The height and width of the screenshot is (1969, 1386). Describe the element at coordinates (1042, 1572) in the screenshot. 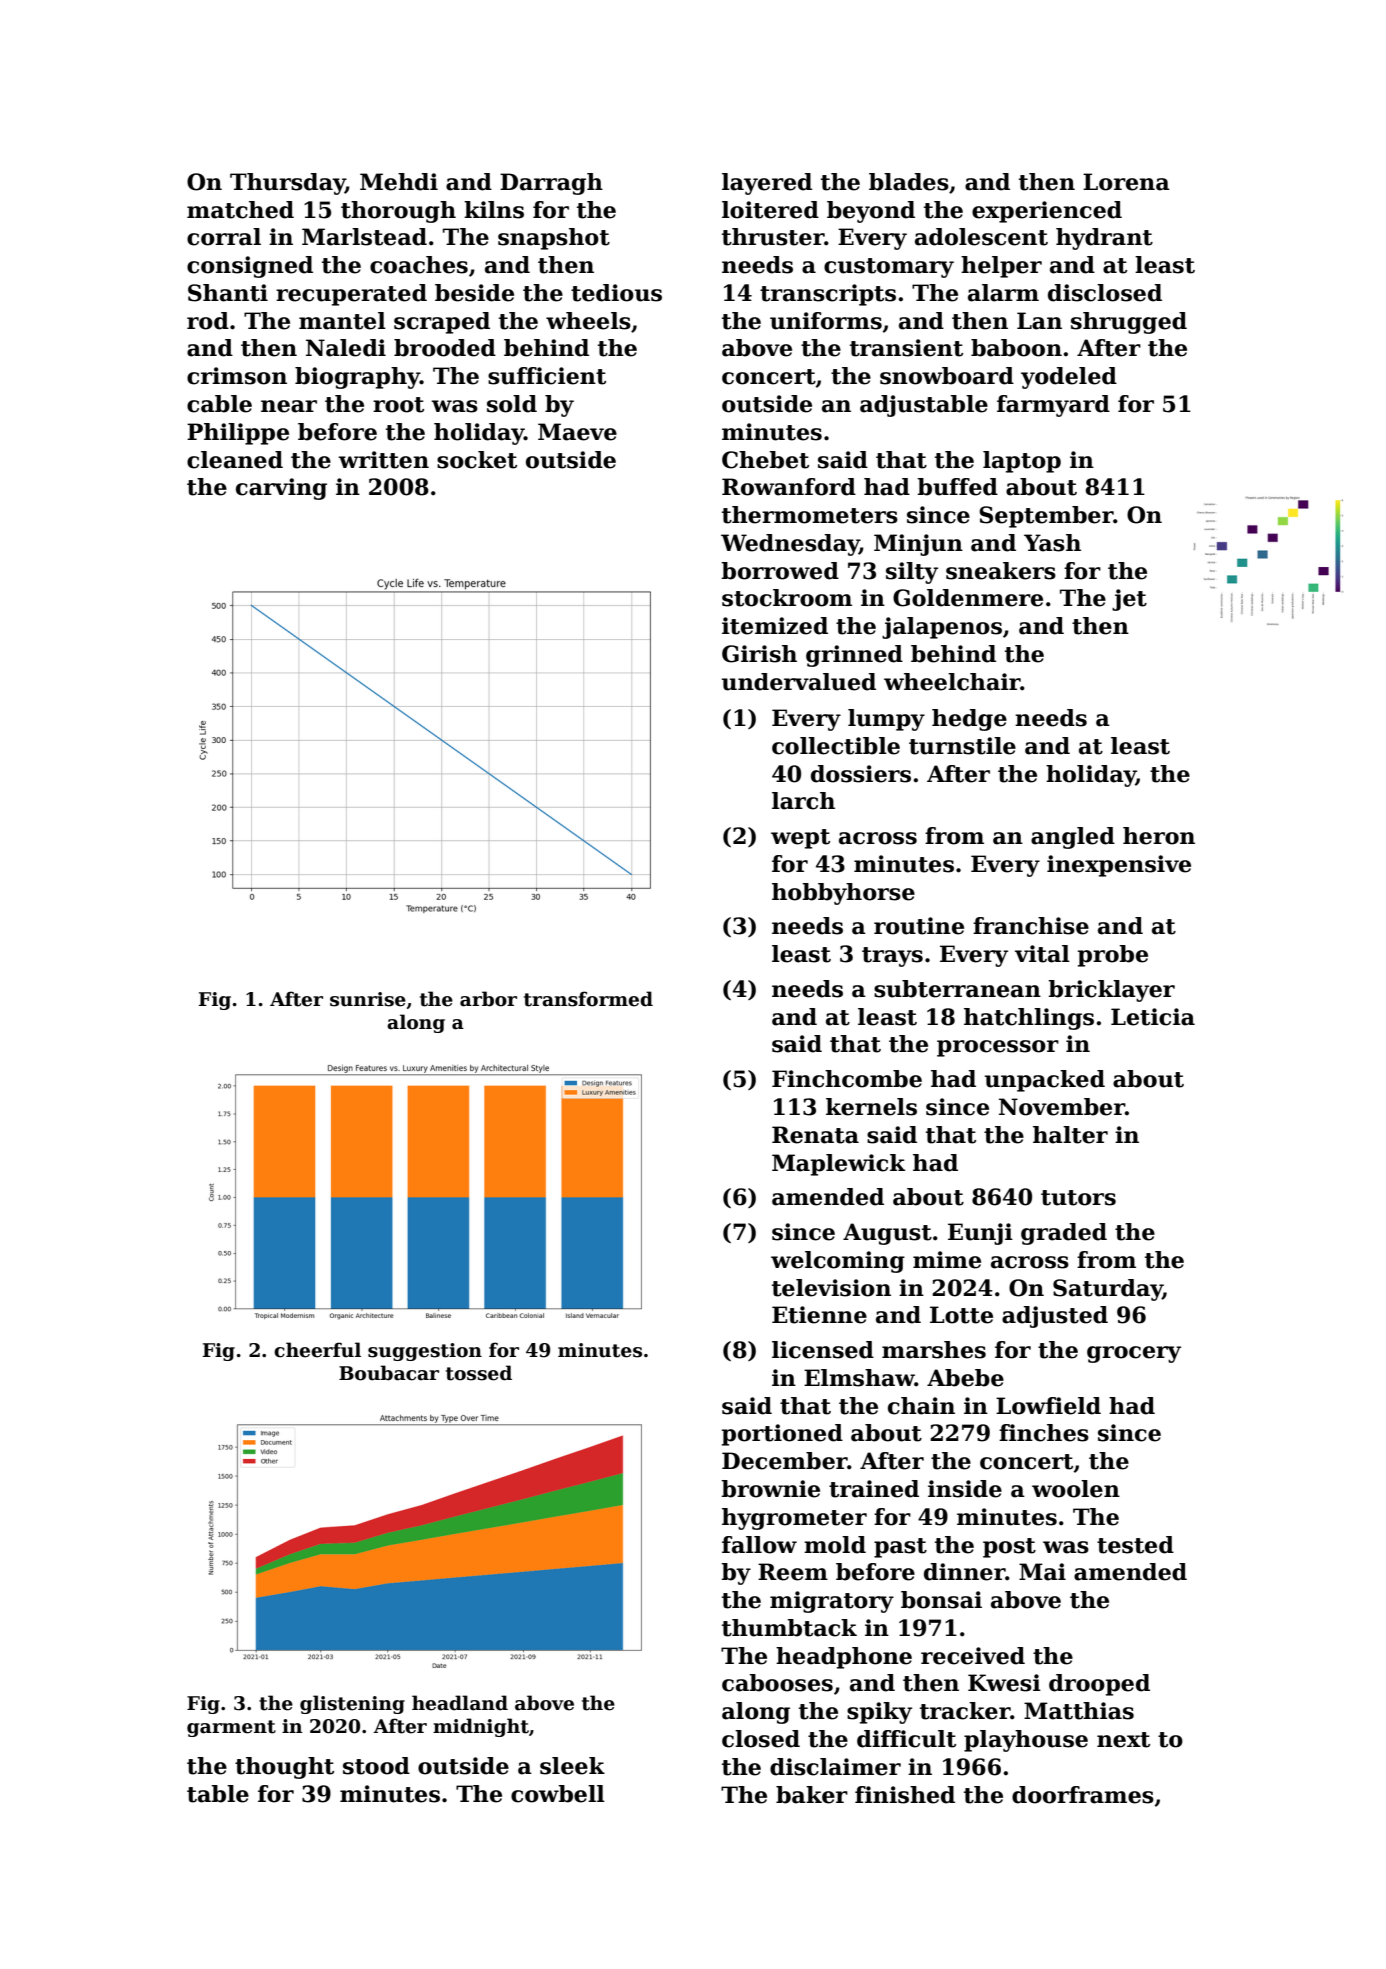

I see `Mai` at that location.
